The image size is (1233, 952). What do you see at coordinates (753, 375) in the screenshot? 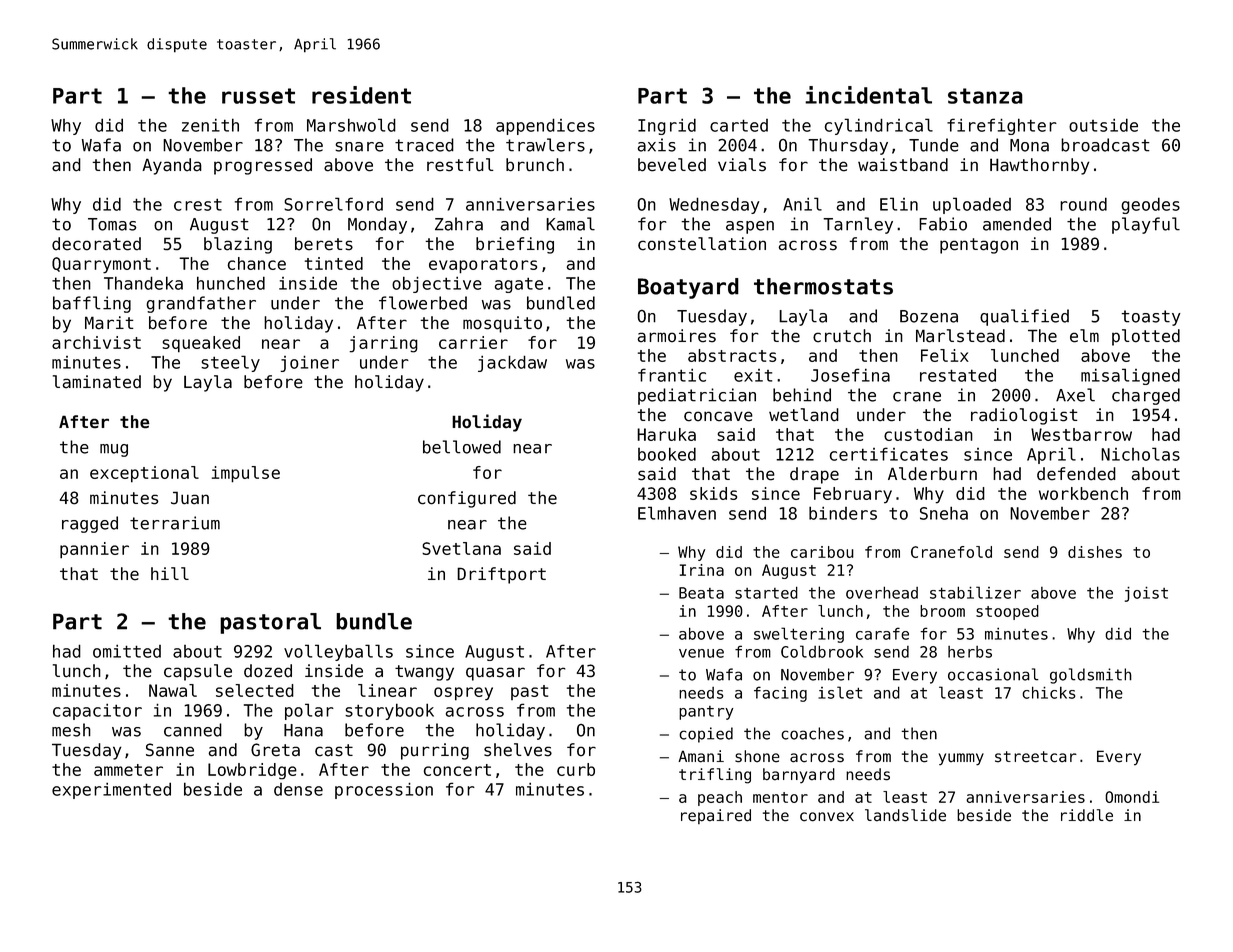
I see `exit` at bounding box center [753, 375].
